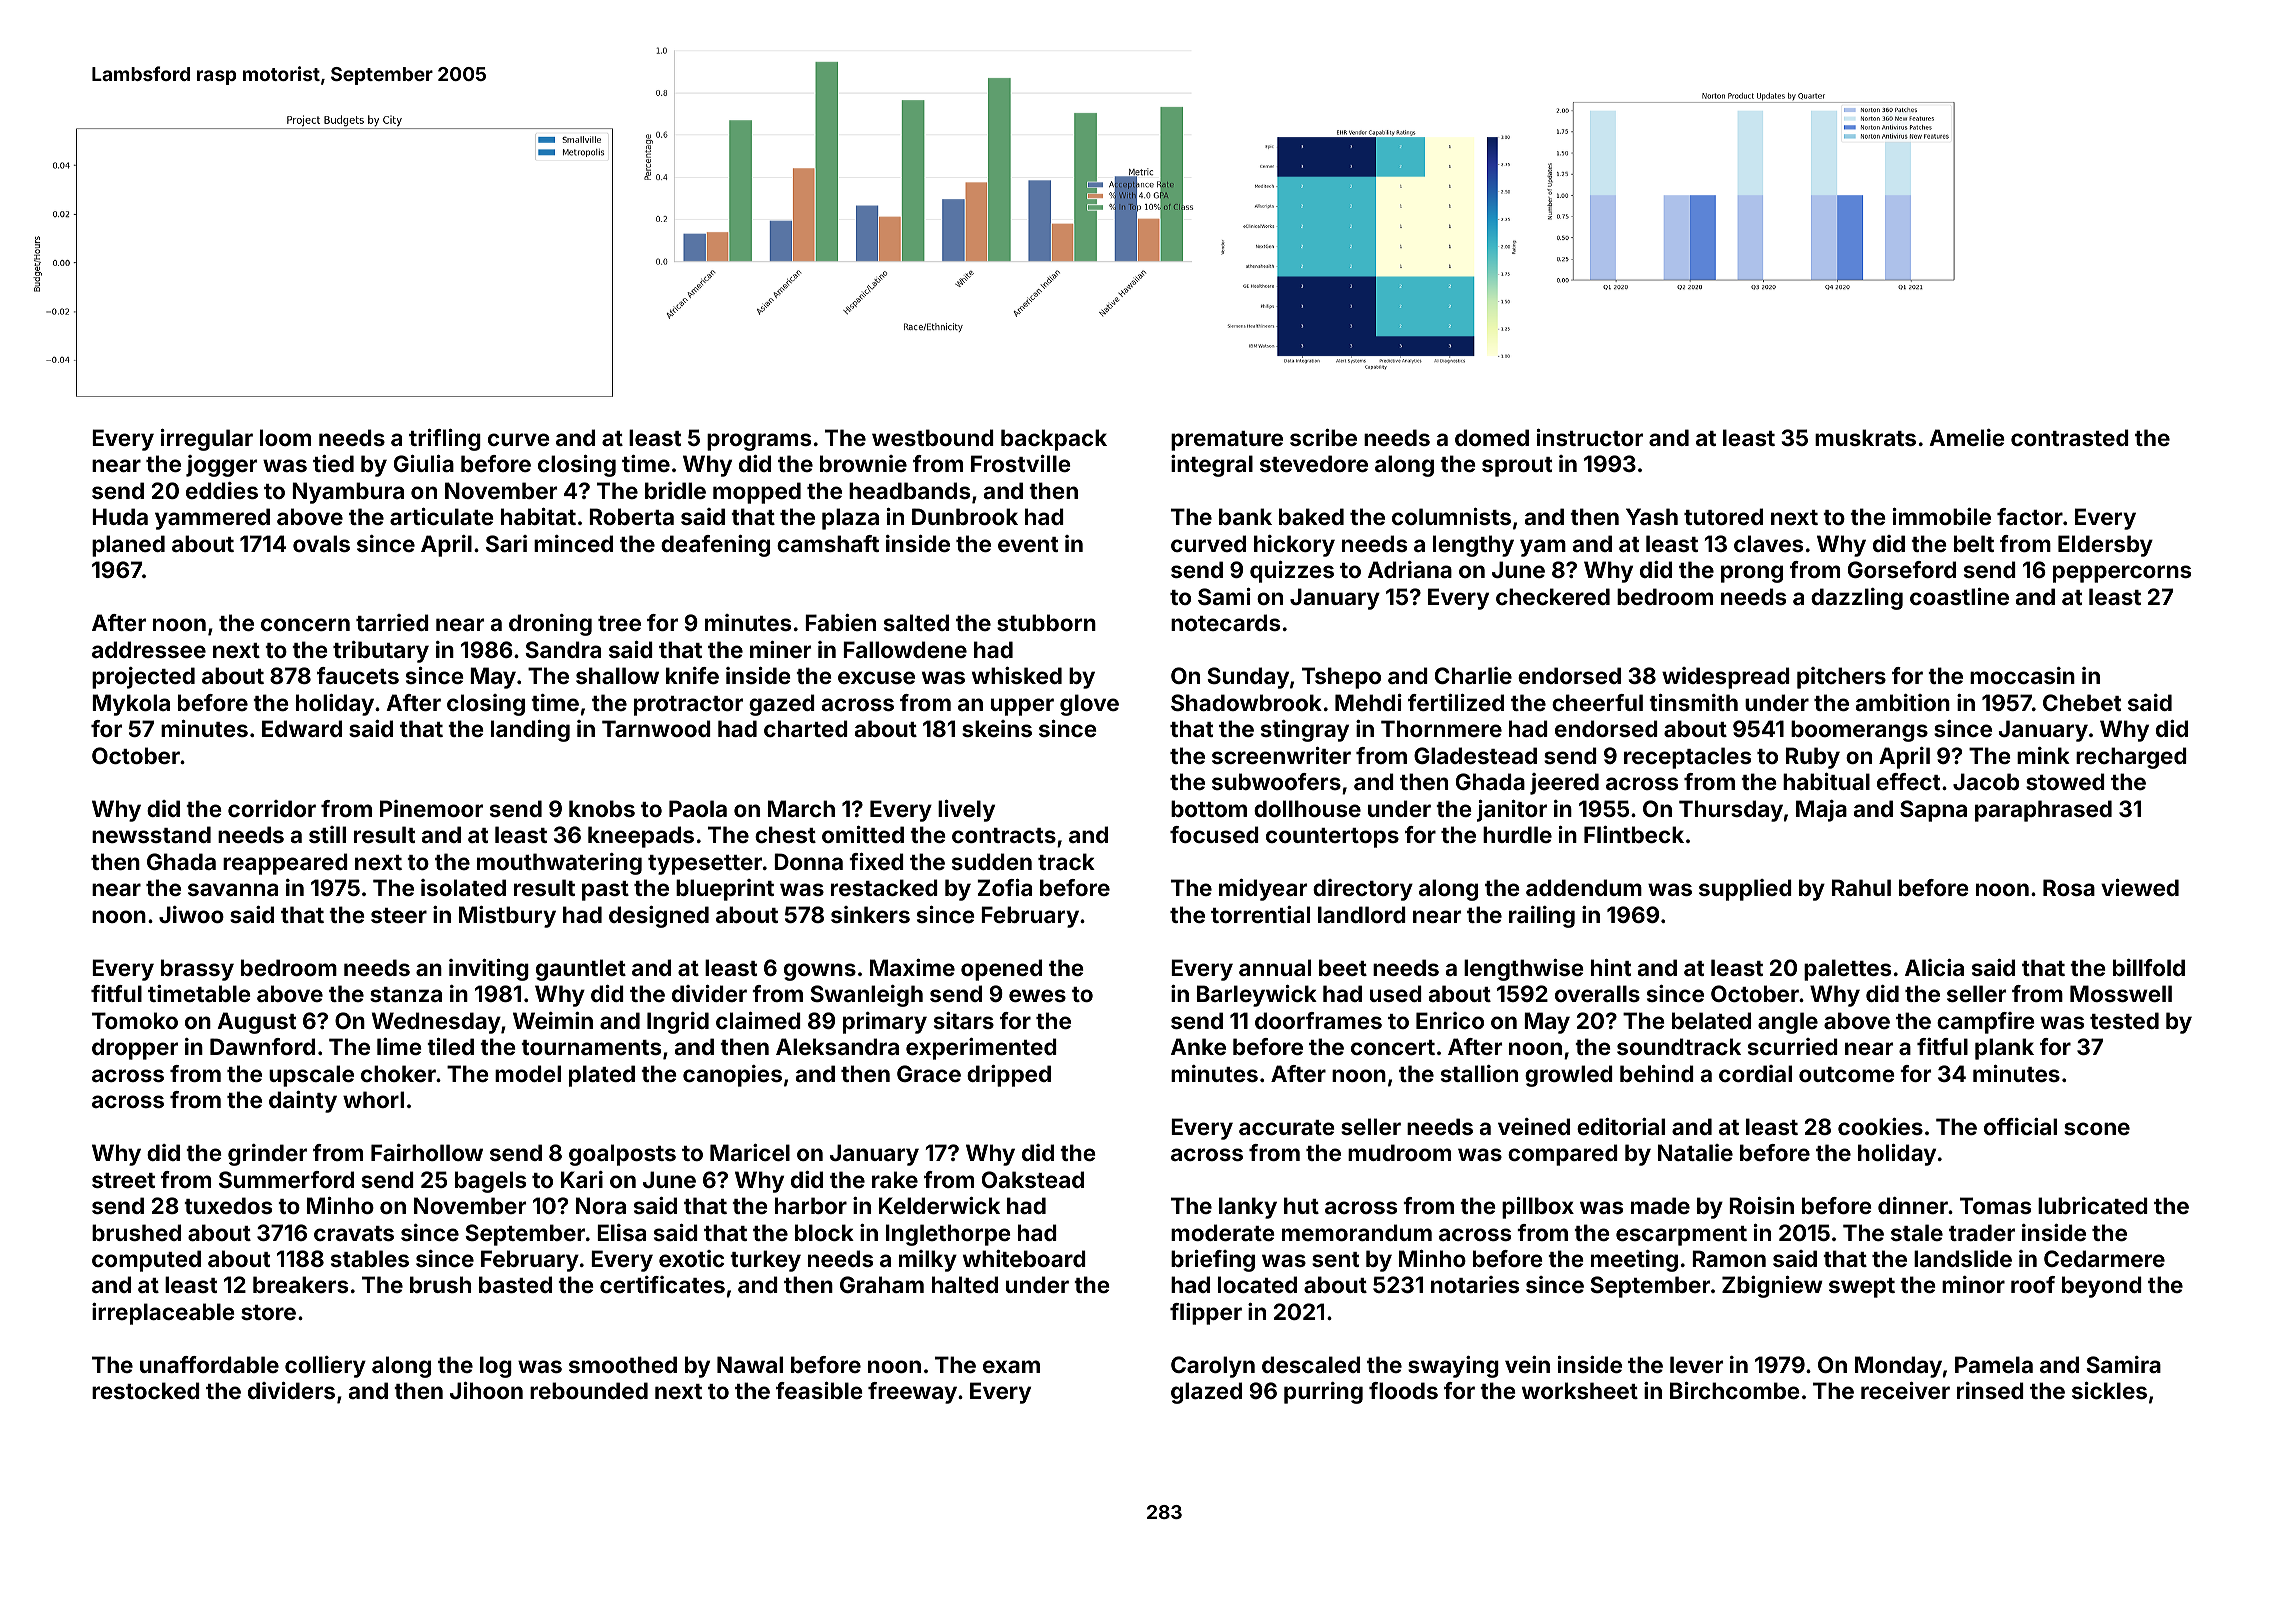 The width and height of the document is (2292, 1620). Describe the element at coordinates (2022, 675) in the document. I see `moccasin` at that location.
